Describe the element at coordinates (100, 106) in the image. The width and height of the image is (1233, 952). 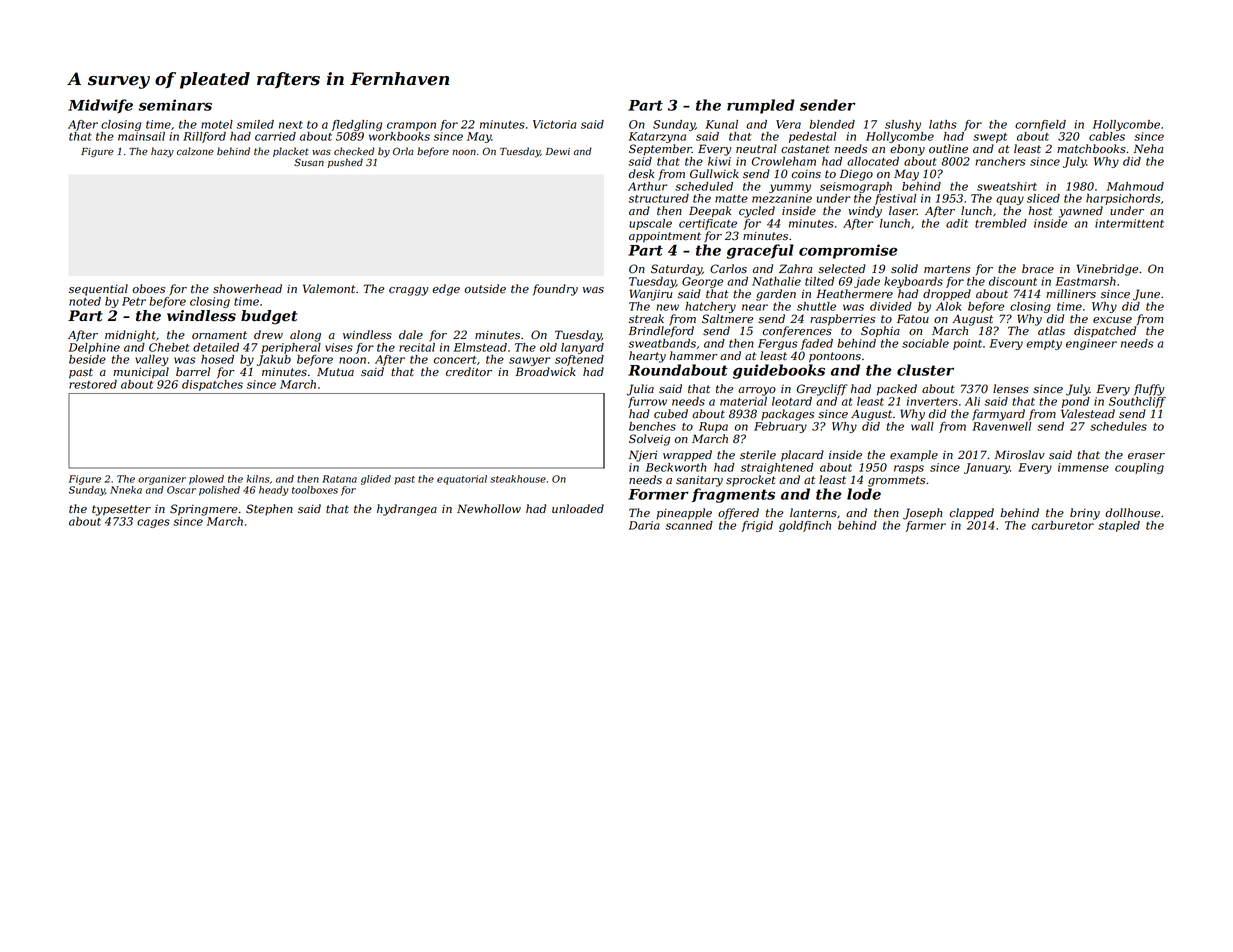
I see `Midwife` at that location.
